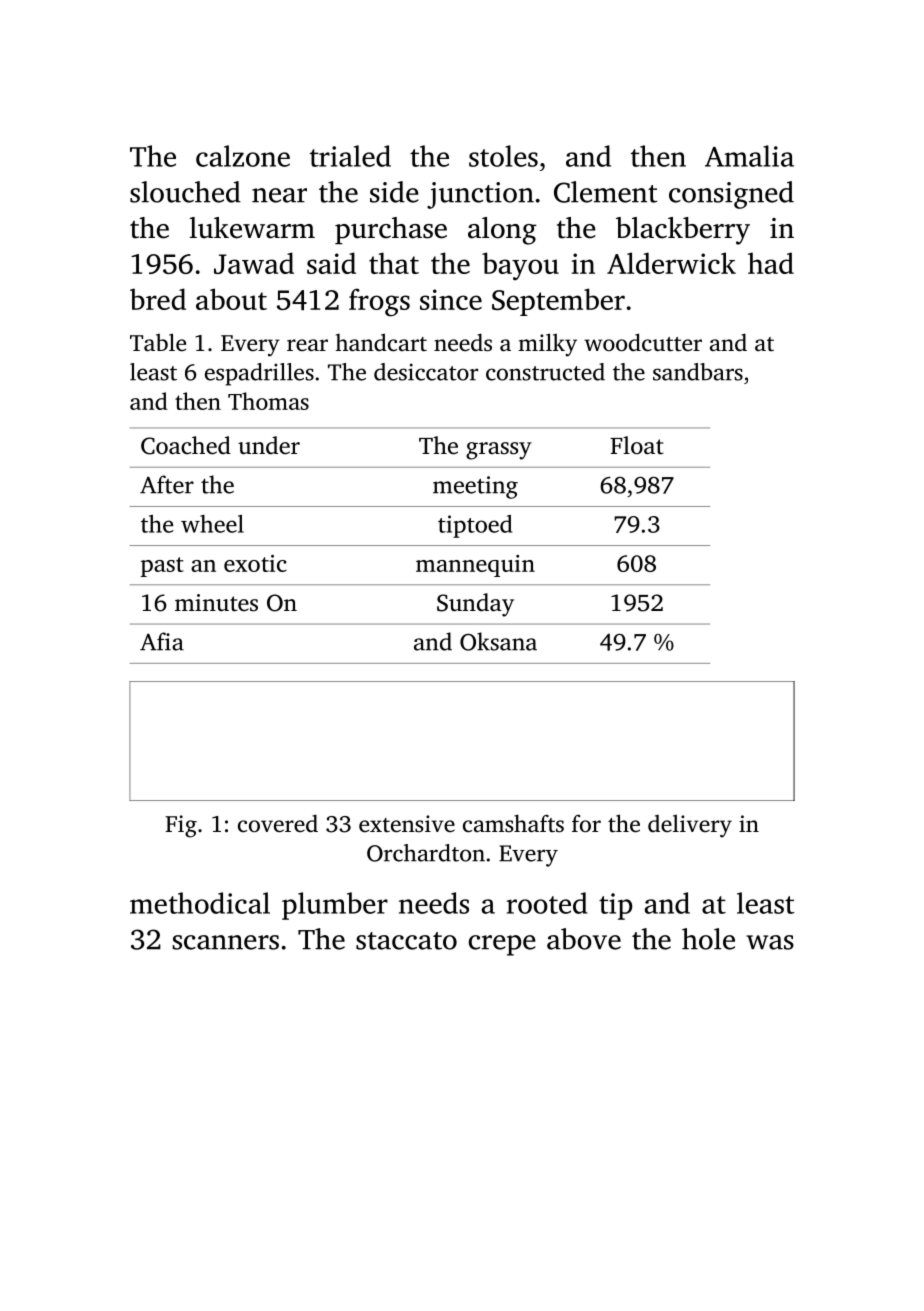 Image resolution: width=924 pixels, height=1311 pixels. What do you see at coordinates (513, 823) in the document?
I see `camshafts` at bounding box center [513, 823].
